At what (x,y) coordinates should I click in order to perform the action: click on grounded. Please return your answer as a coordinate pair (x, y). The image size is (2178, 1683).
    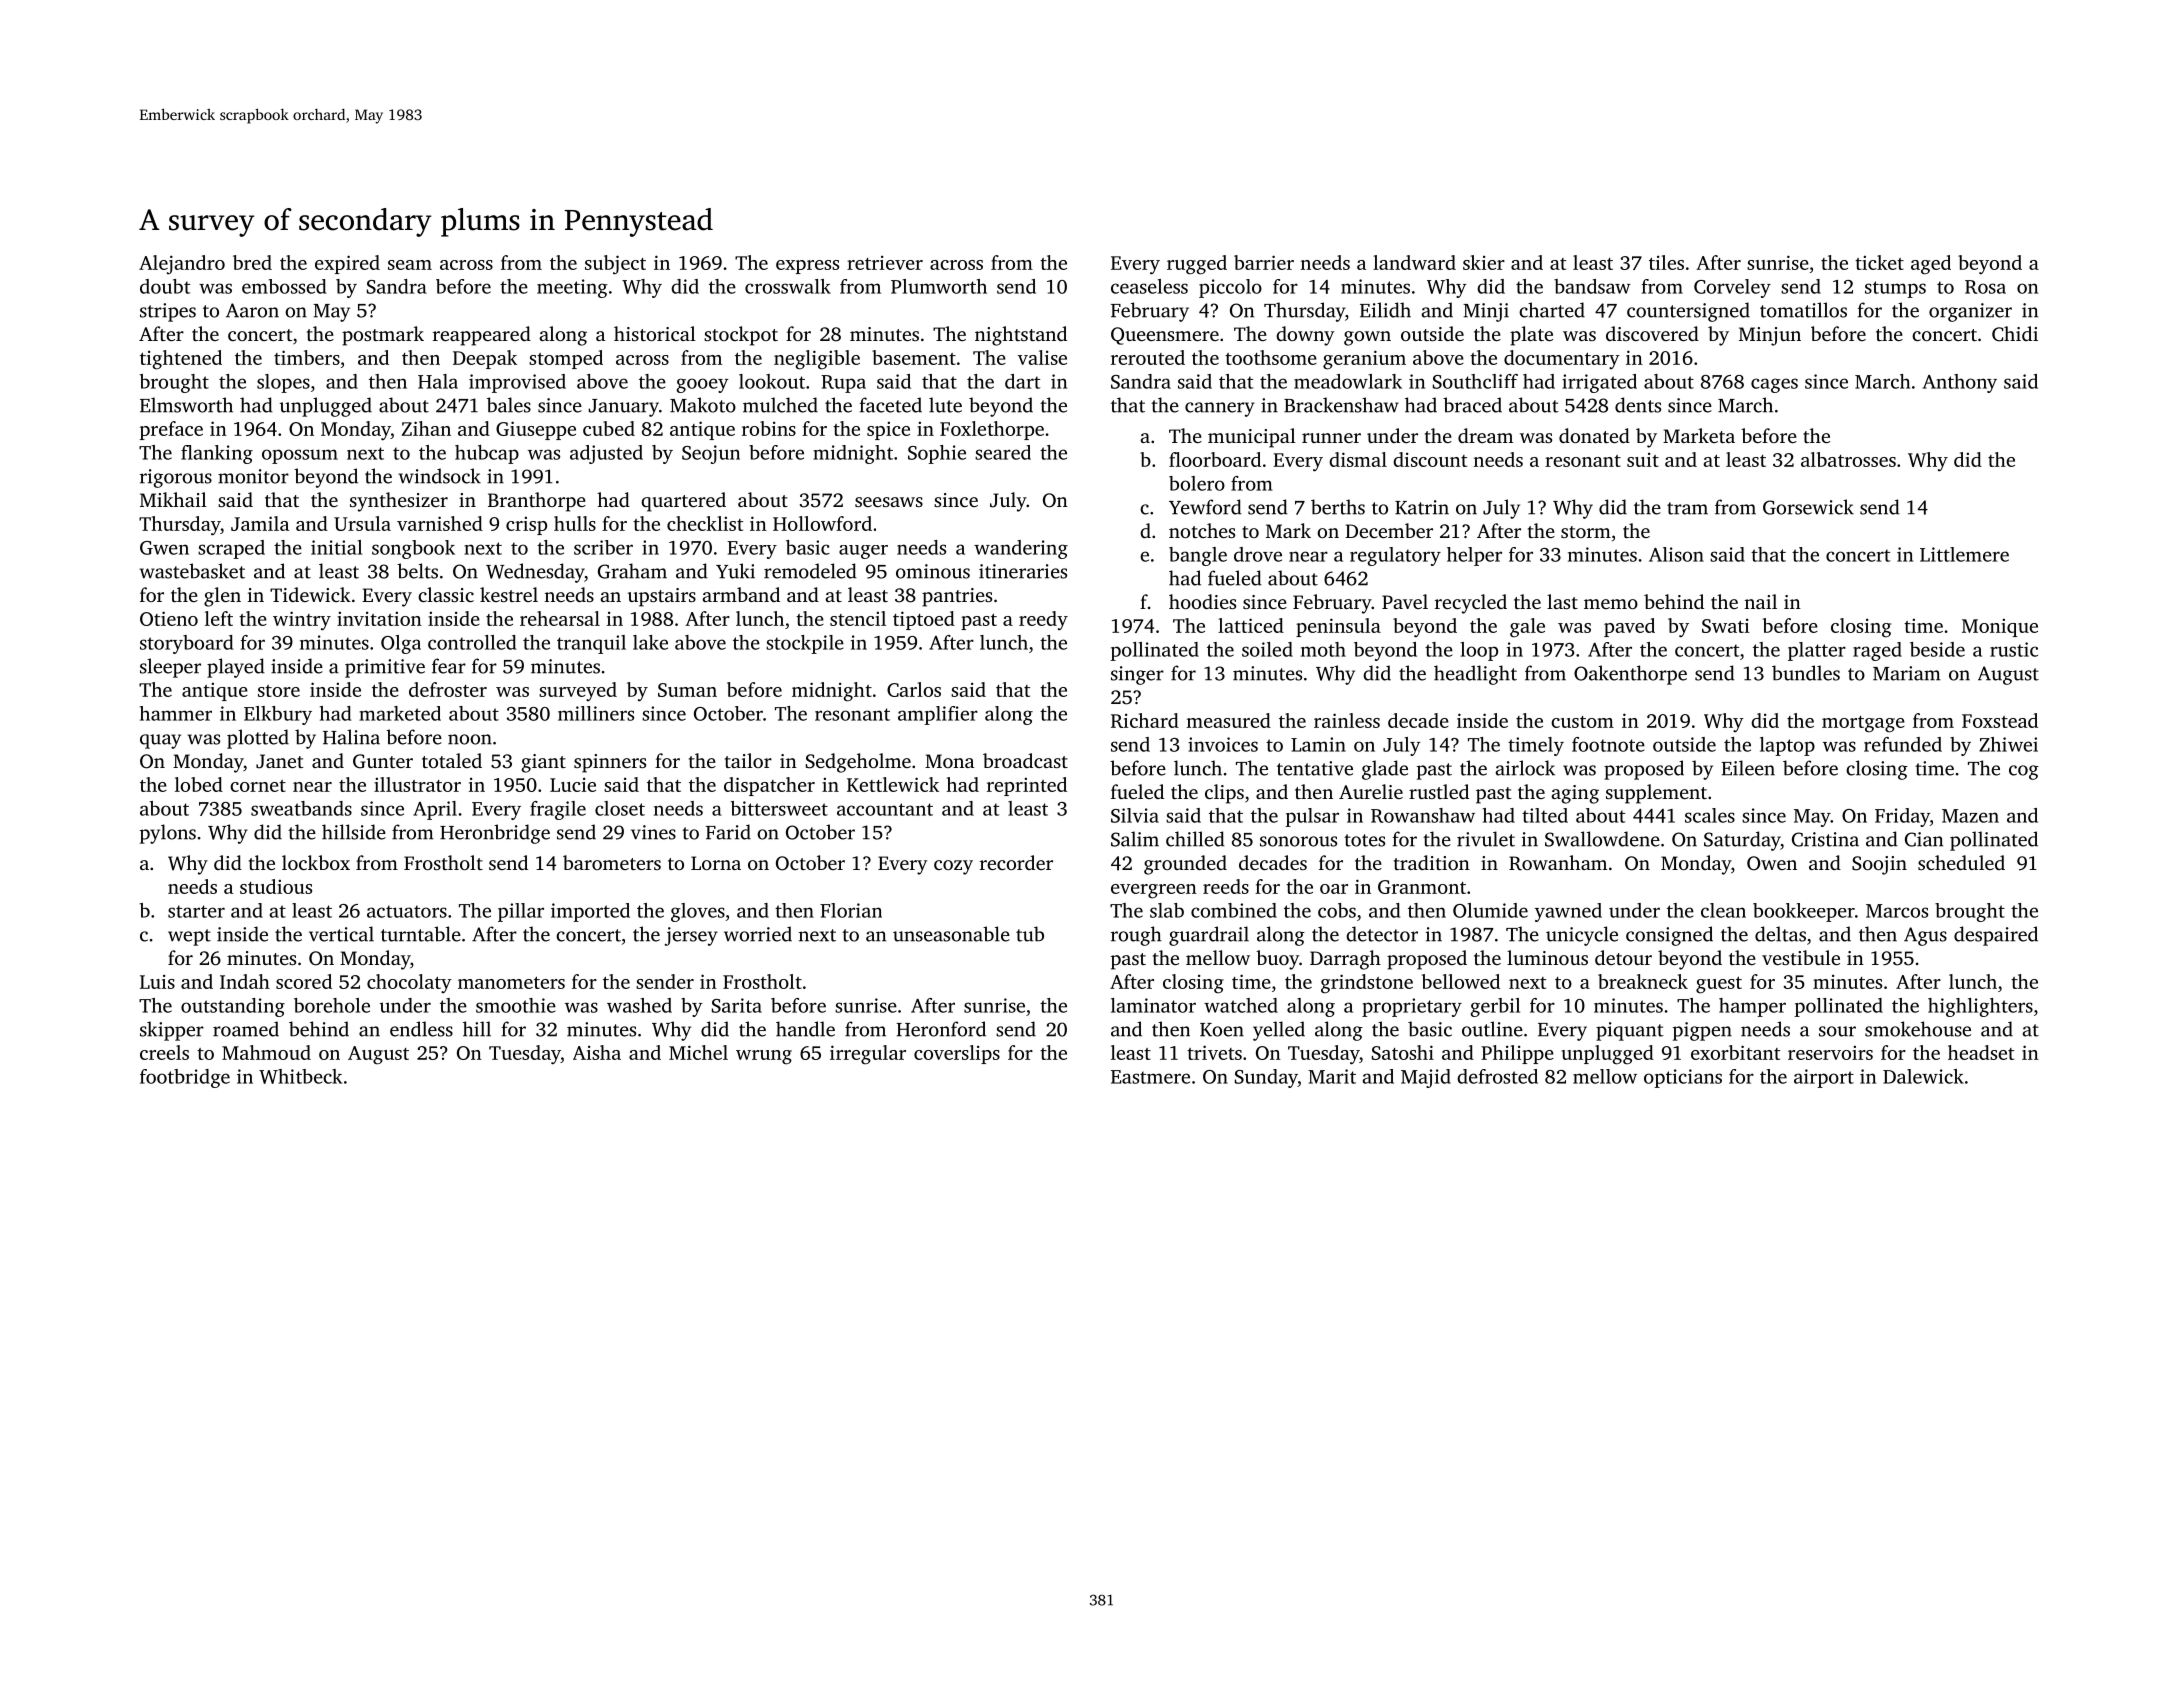
    Looking at the image, I should click on (1185, 865).
